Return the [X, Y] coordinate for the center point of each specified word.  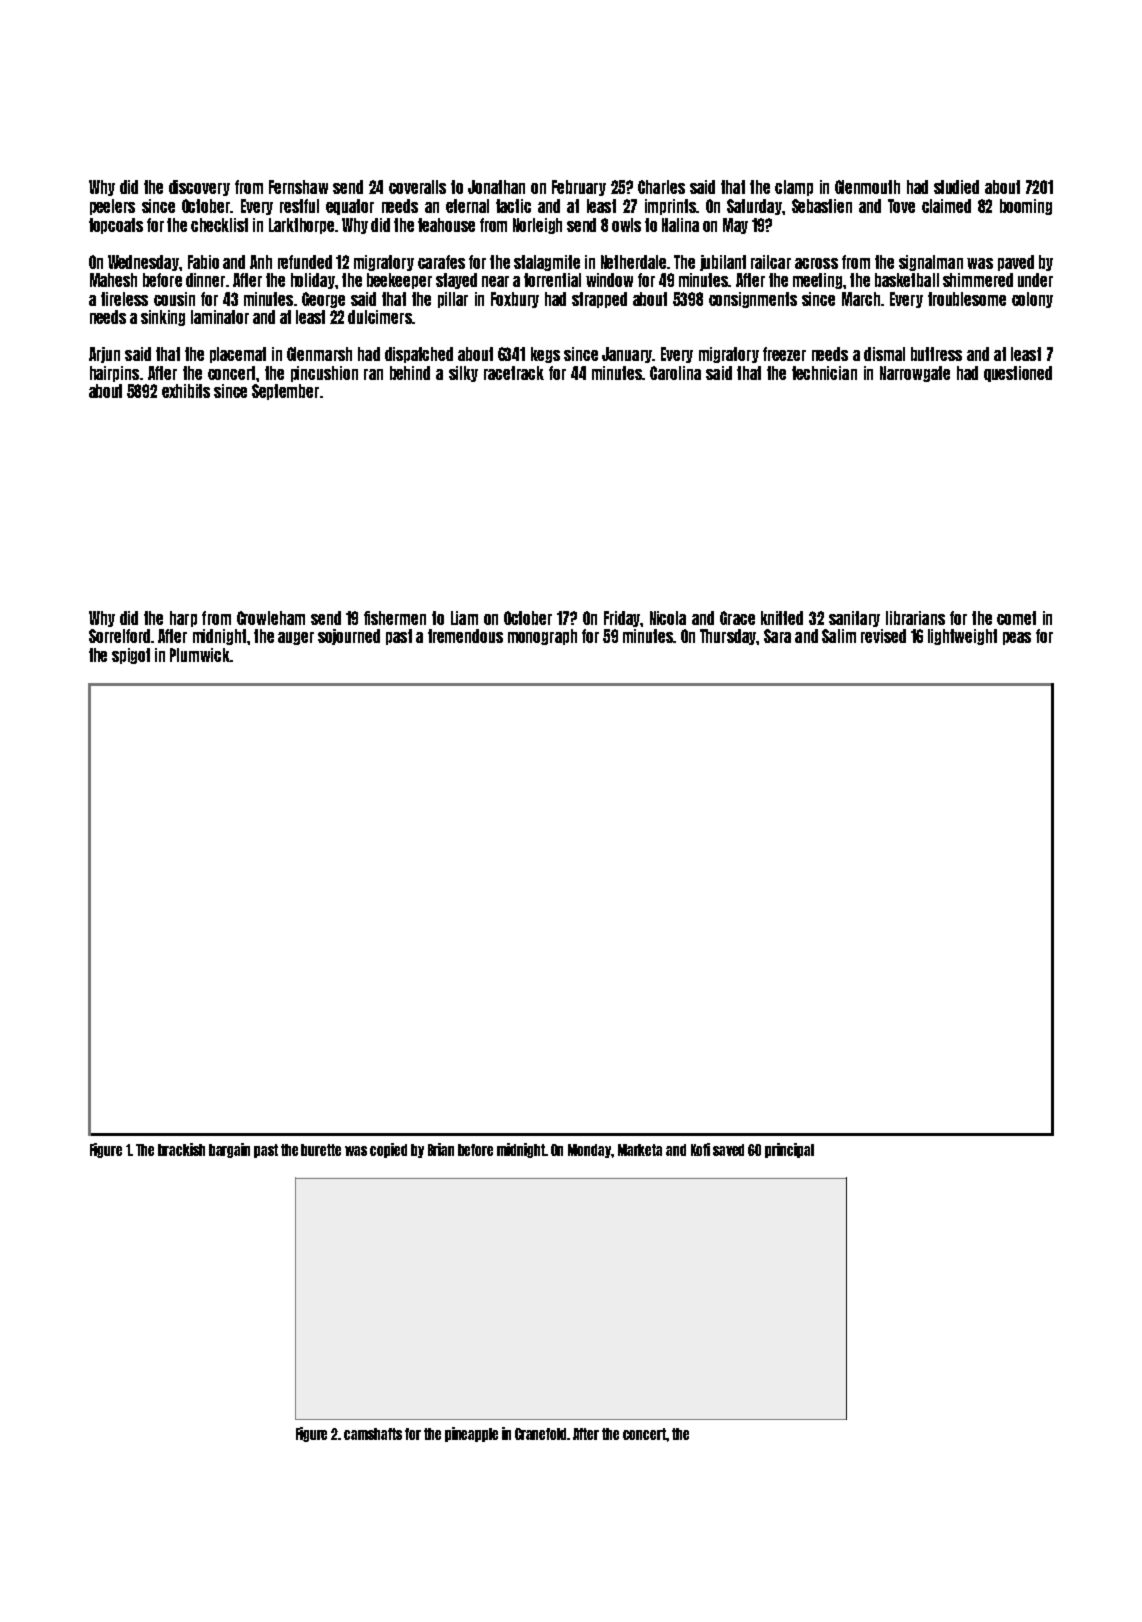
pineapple [471, 1434]
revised [883, 636]
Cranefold [540, 1434]
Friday [622, 619]
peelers [112, 207]
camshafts [373, 1434]
